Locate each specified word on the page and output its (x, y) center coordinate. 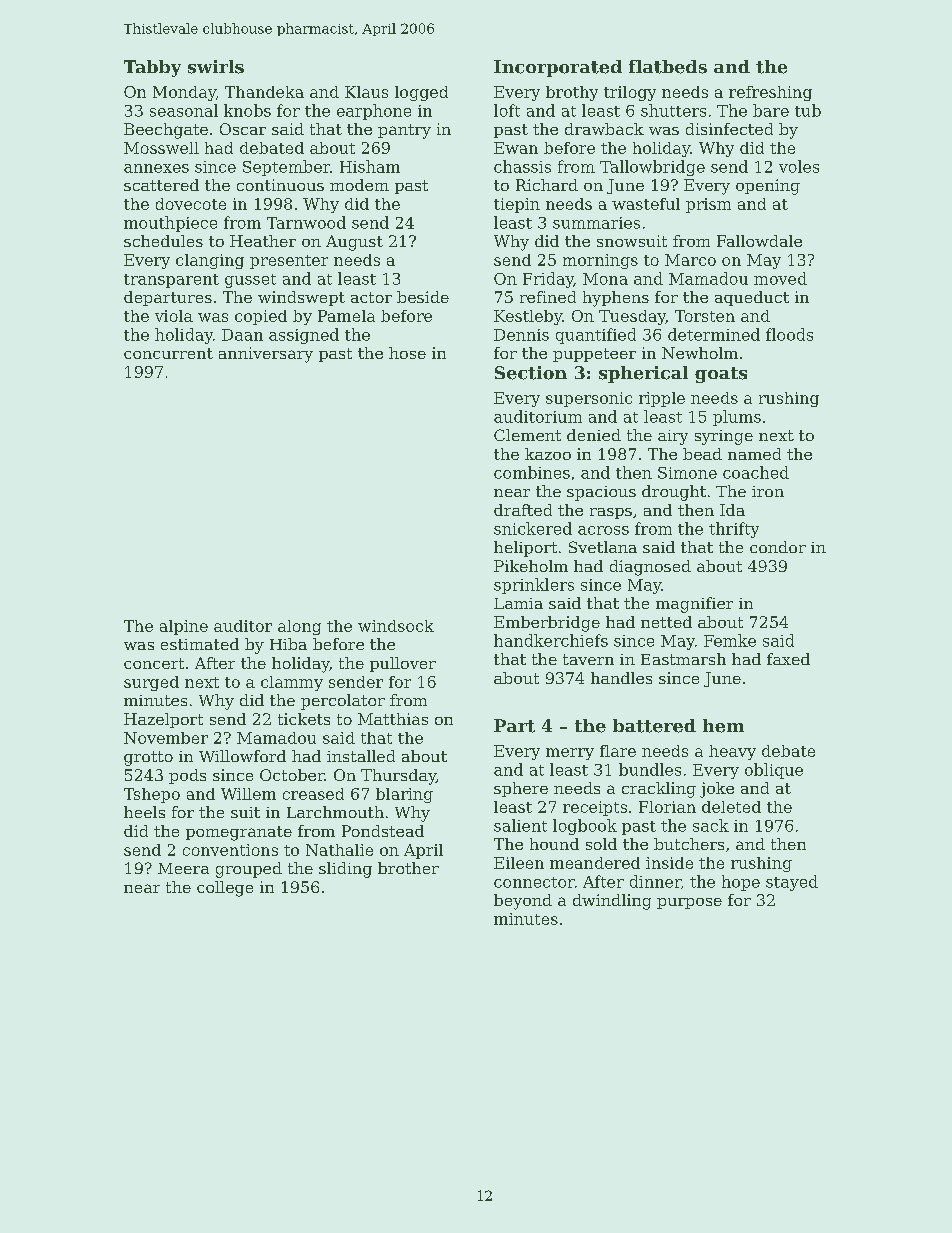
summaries (596, 223)
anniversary (266, 355)
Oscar (243, 129)
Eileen (519, 863)
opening (768, 187)
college (225, 889)
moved (780, 278)
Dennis (521, 335)
